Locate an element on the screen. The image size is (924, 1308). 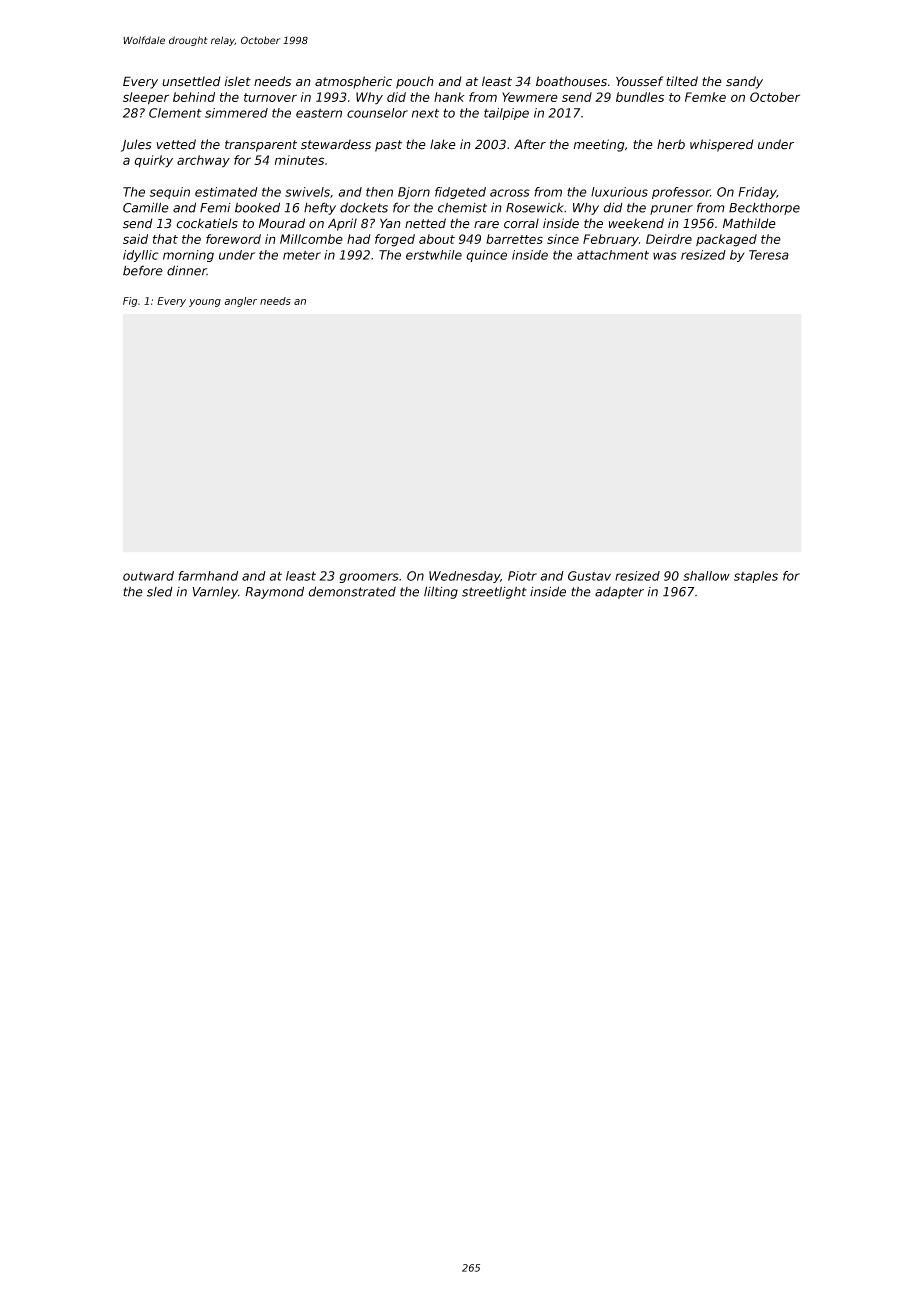
quince is located at coordinates (487, 256).
